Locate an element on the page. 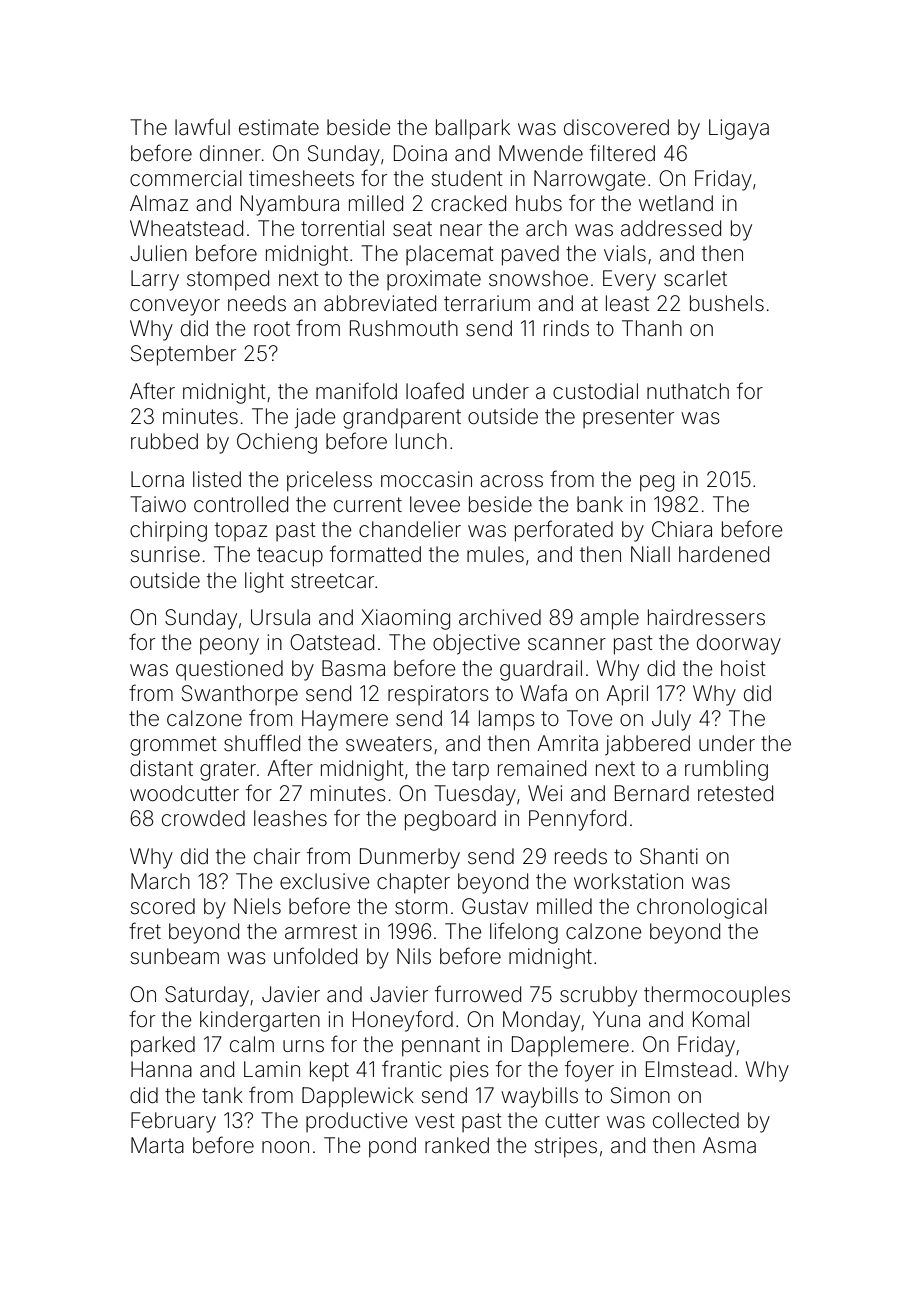 Image resolution: width=924 pixels, height=1311 pixels. Marta is located at coordinates (157, 1145).
